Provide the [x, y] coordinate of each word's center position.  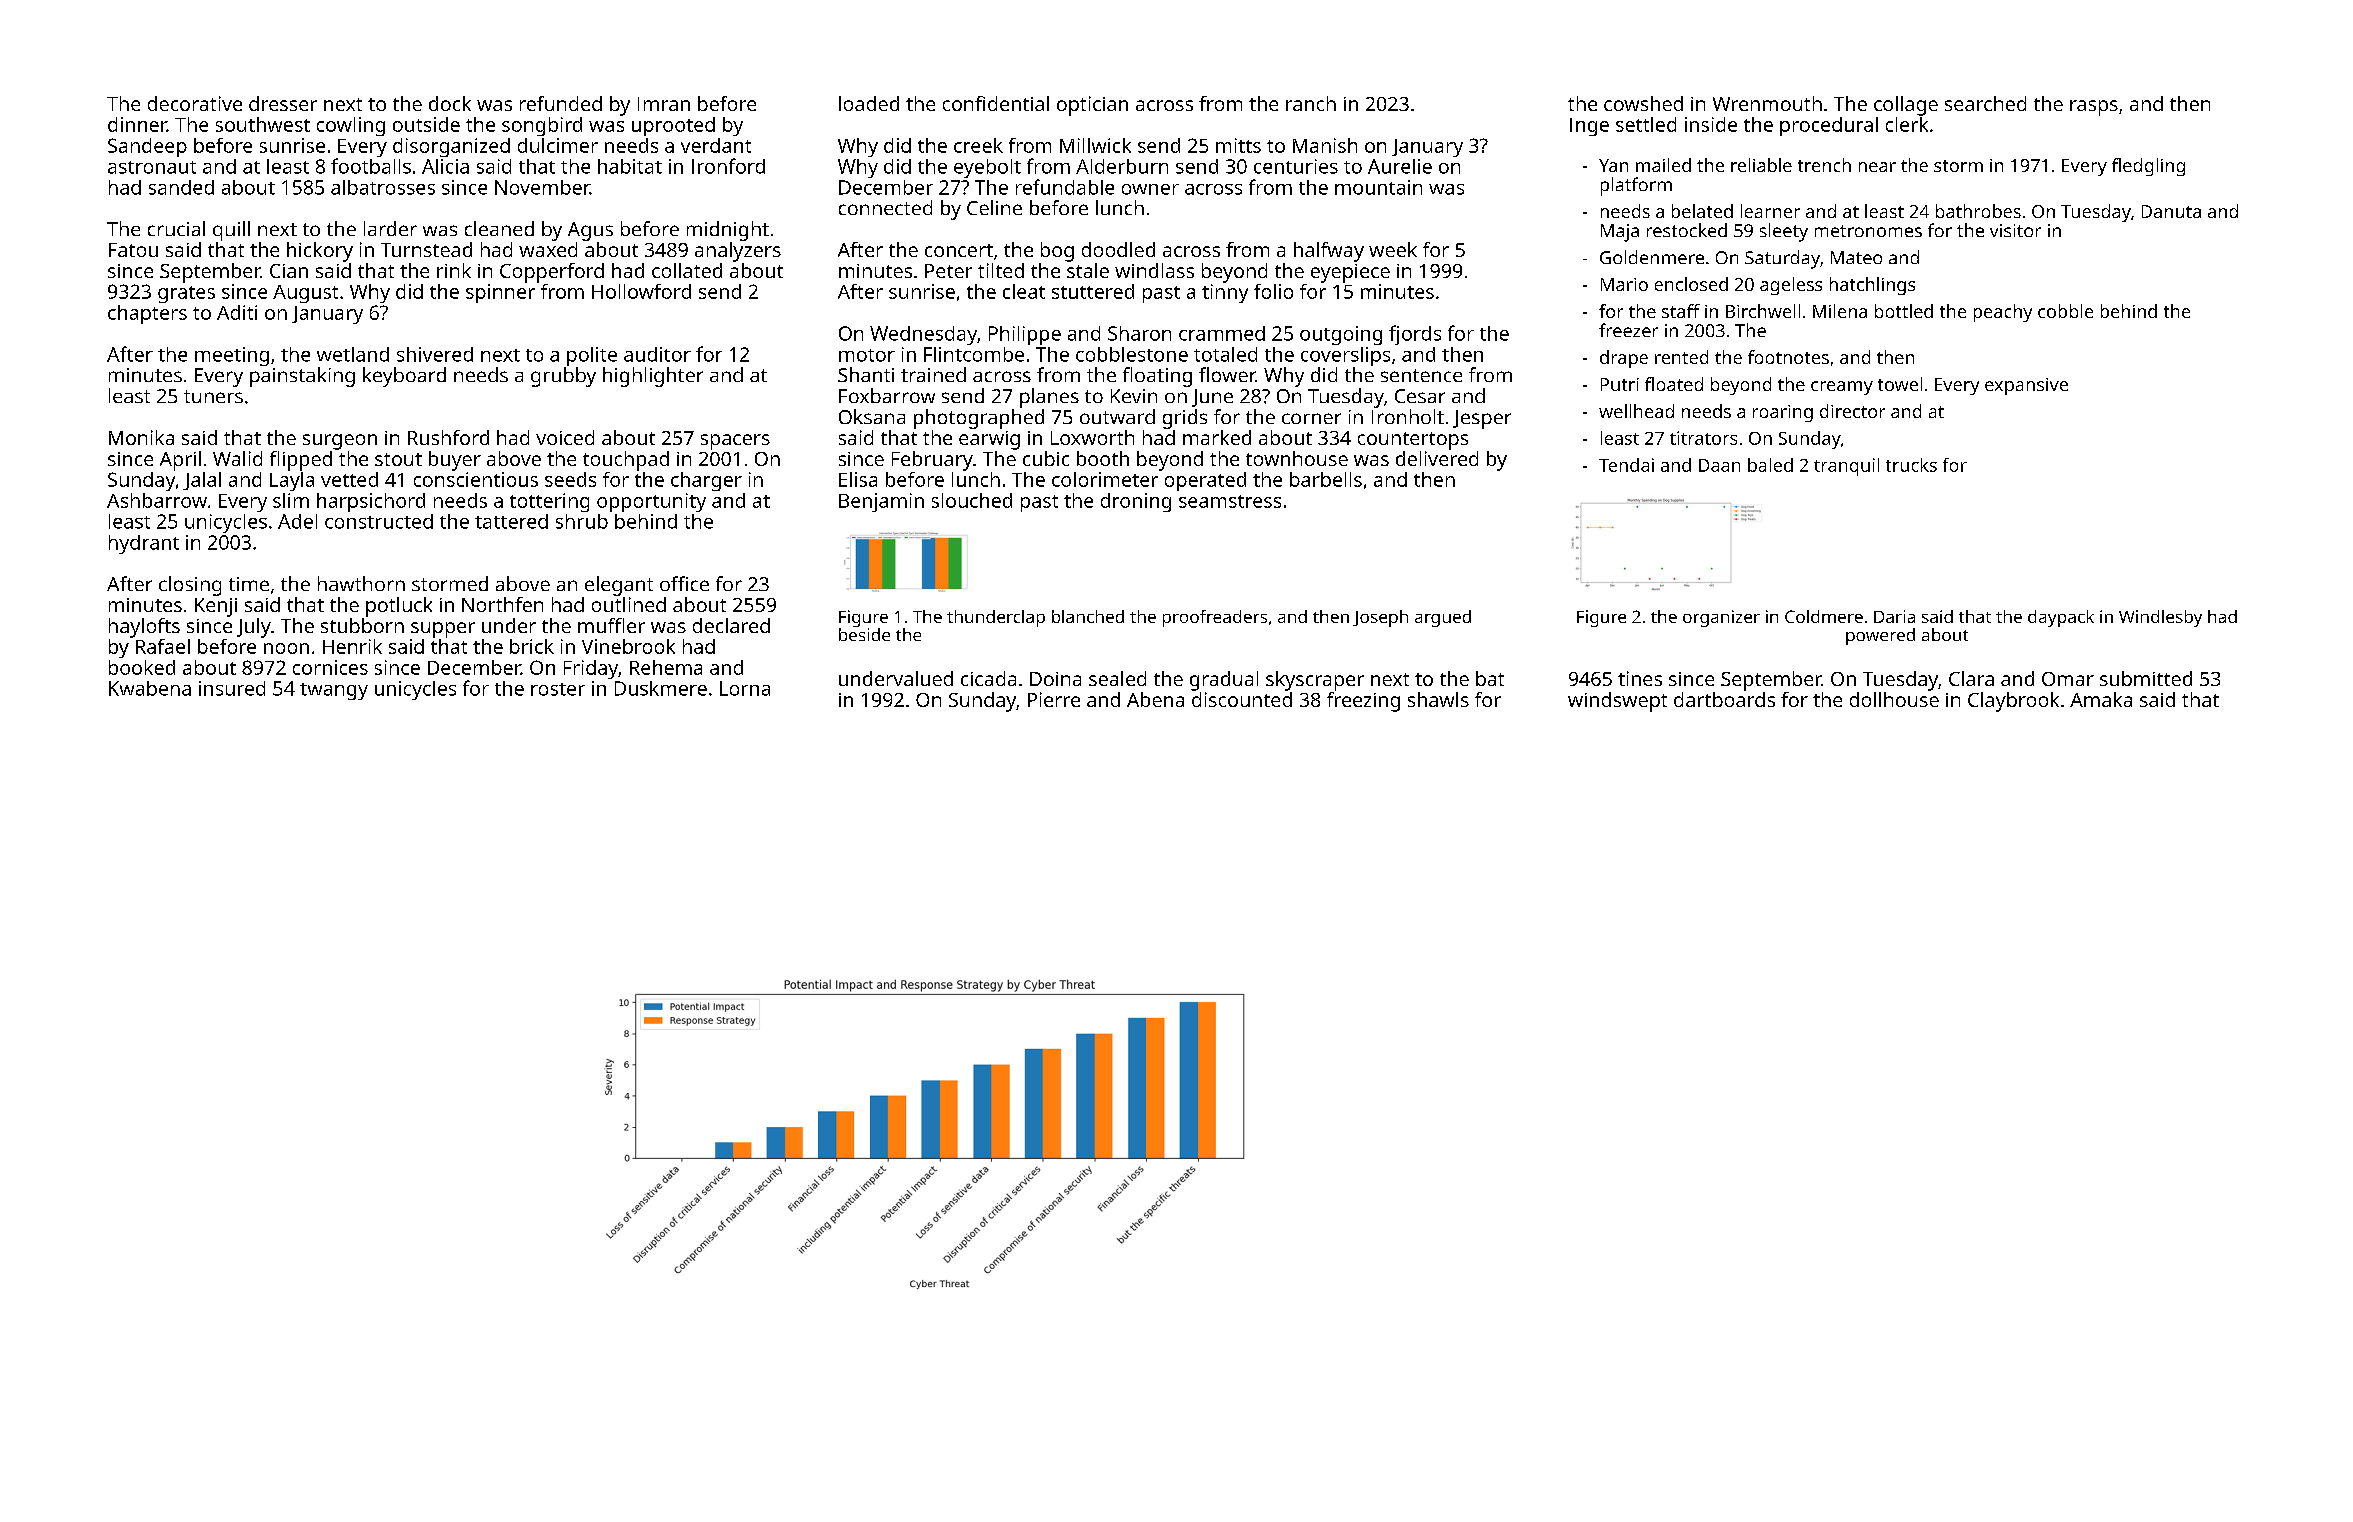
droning [1136, 502]
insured [232, 688]
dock [450, 103]
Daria [1894, 616]
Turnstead [426, 249]
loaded [869, 103]
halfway [1329, 252]
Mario [1624, 284]
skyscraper [1315, 681]
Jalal [202, 481]
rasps [2094, 108]
